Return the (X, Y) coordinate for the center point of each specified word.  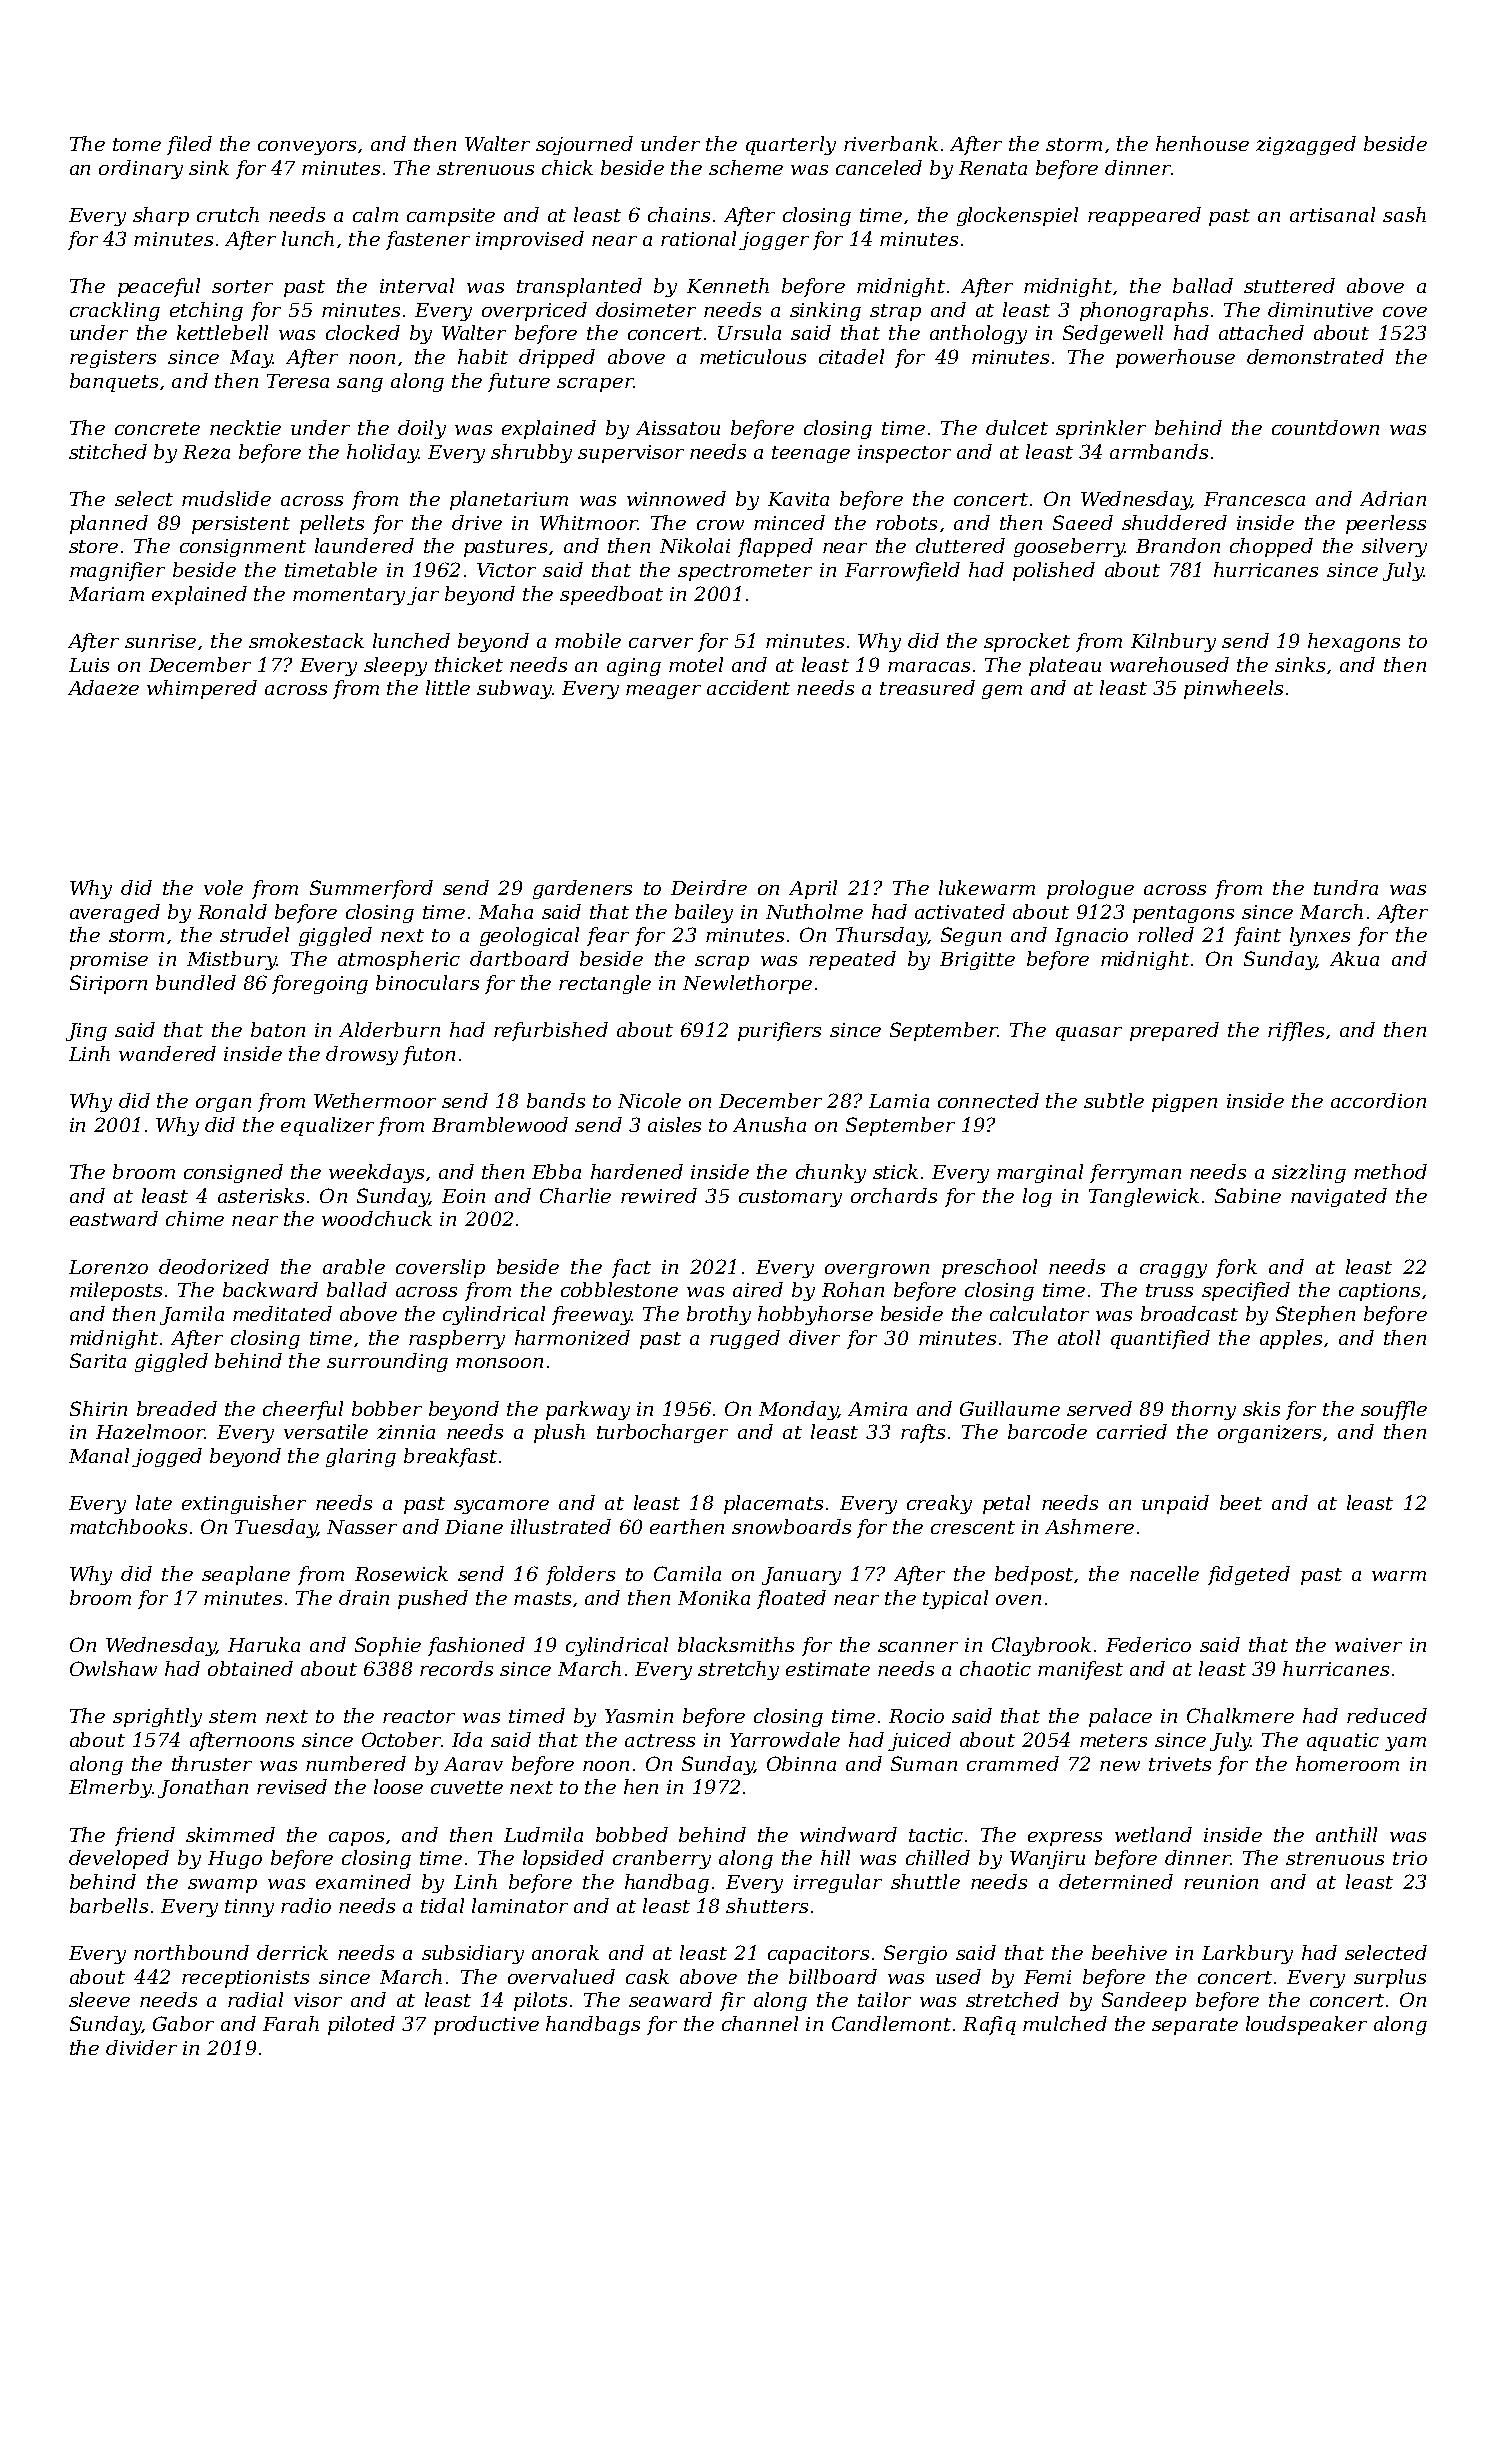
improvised (530, 240)
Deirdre (709, 887)
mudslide (226, 498)
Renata (993, 168)
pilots (540, 2001)
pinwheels (1233, 689)
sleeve (99, 1999)
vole (223, 887)
